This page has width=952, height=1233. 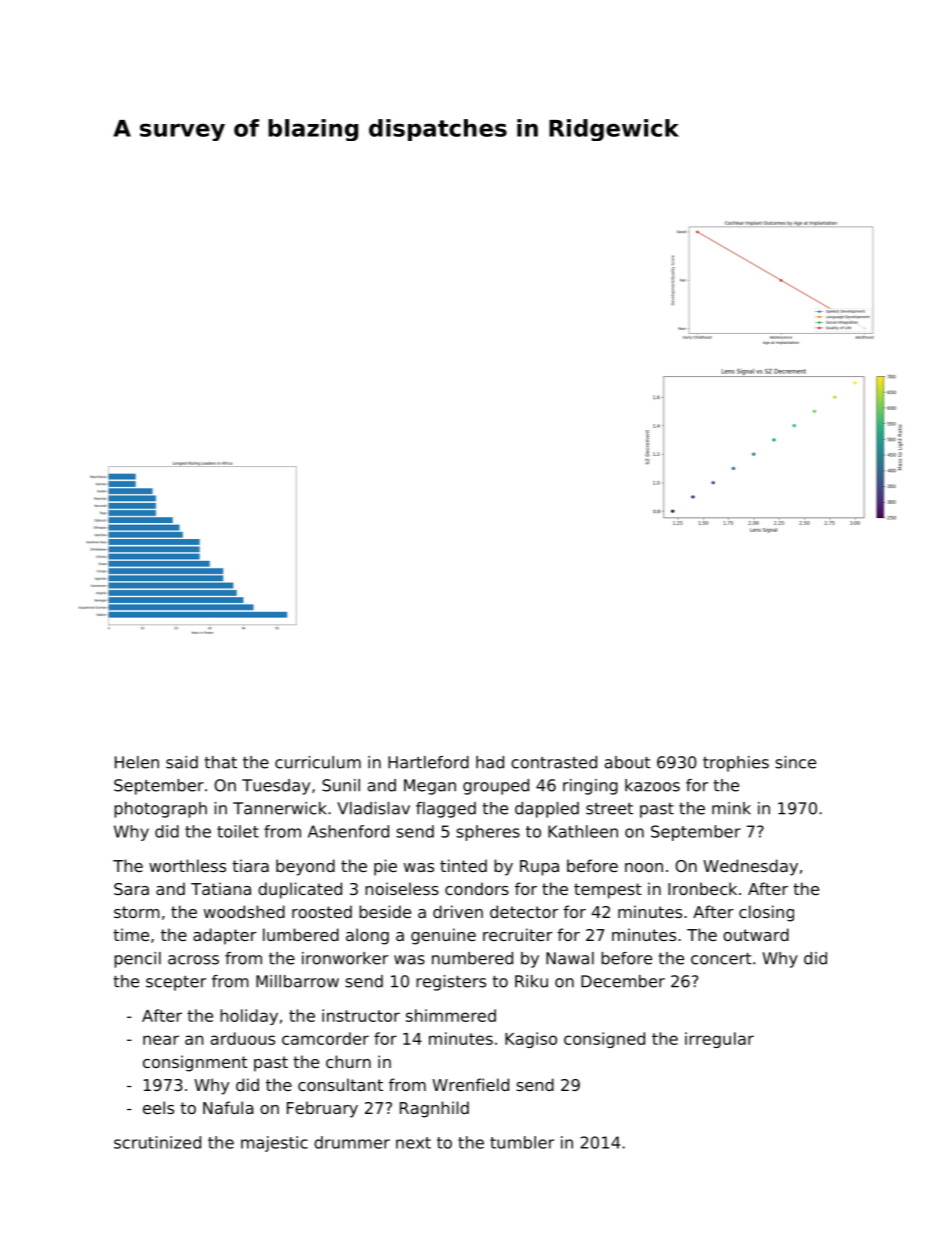 I want to click on irregular, so click(x=719, y=1040).
